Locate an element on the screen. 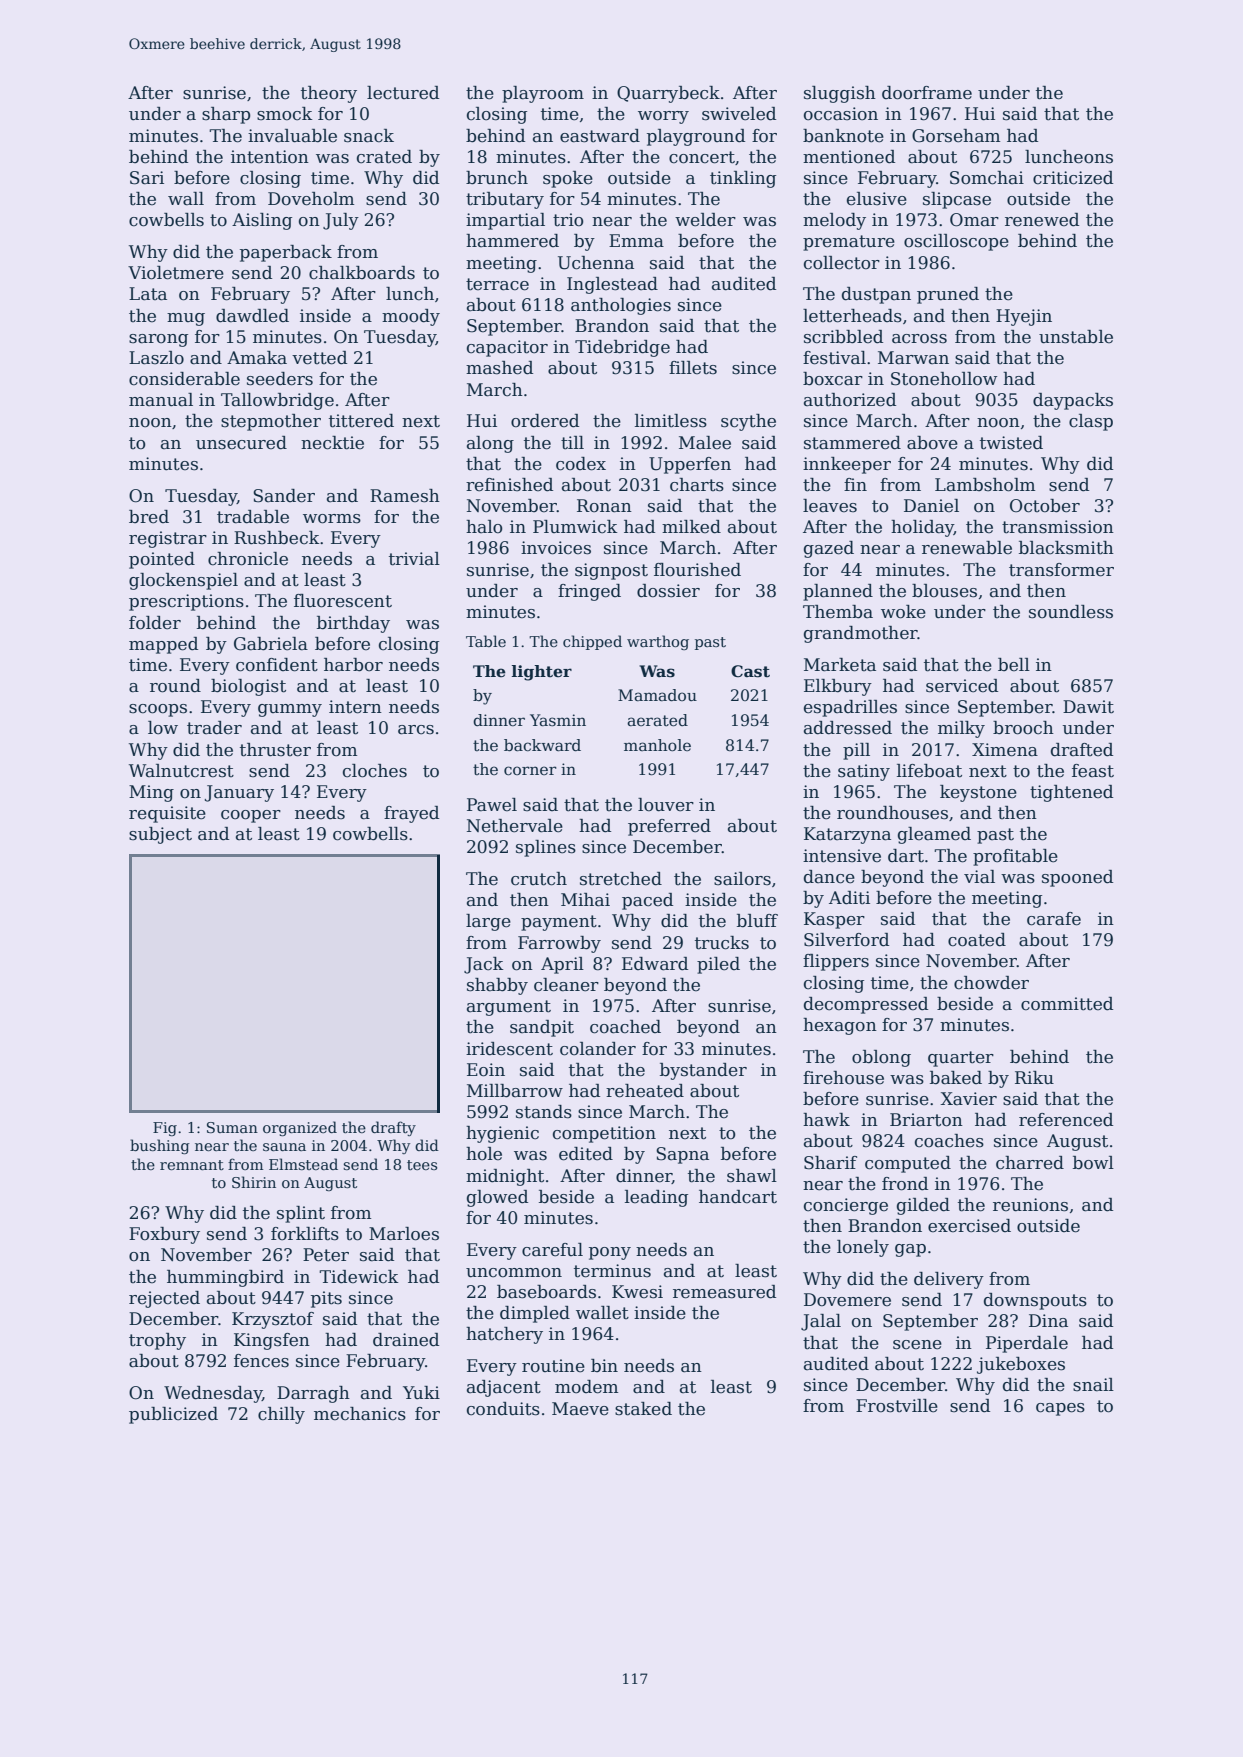  Edward is located at coordinates (655, 964).
